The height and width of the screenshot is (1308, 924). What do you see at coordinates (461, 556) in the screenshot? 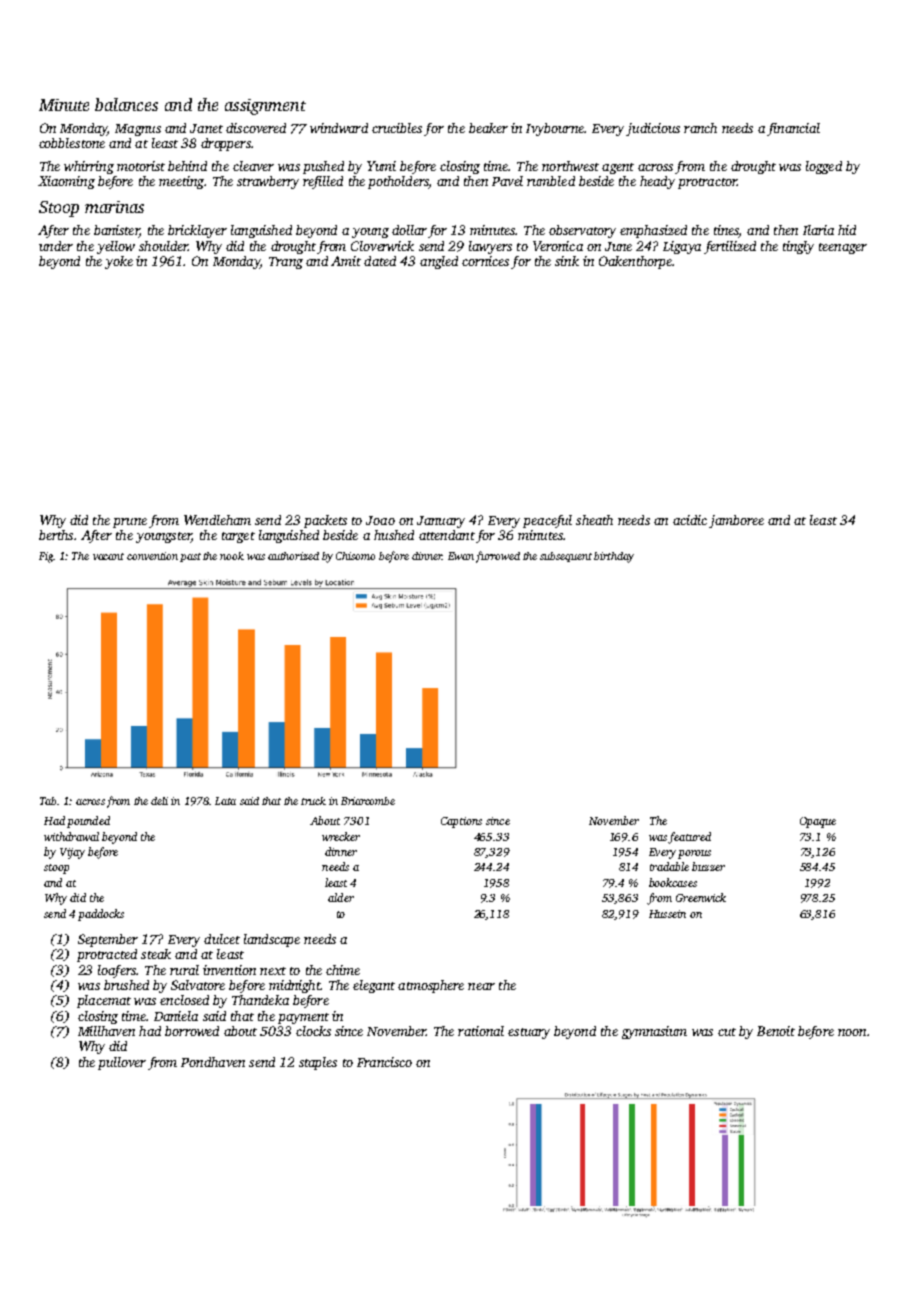
I see `Ewan` at bounding box center [461, 556].
